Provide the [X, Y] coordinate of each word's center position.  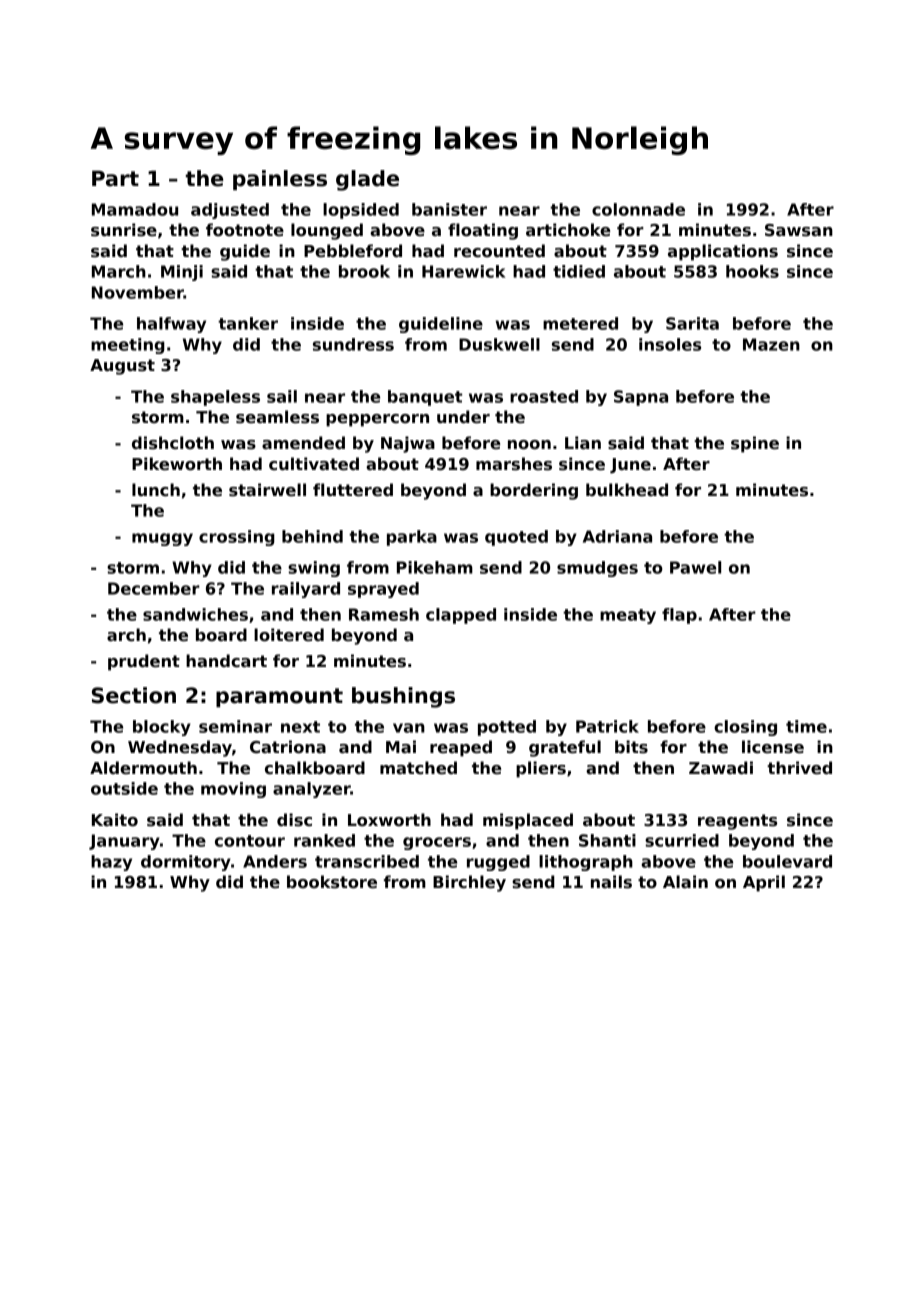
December [154, 588]
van [409, 728]
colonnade [638, 209]
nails [611, 882]
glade [367, 180]
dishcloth [173, 443]
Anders [275, 861]
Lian [583, 442]
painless [280, 180]
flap [679, 616]
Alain [685, 881]
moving [233, 790]
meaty [628, 616]
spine [755, 444]
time [806, 726]
